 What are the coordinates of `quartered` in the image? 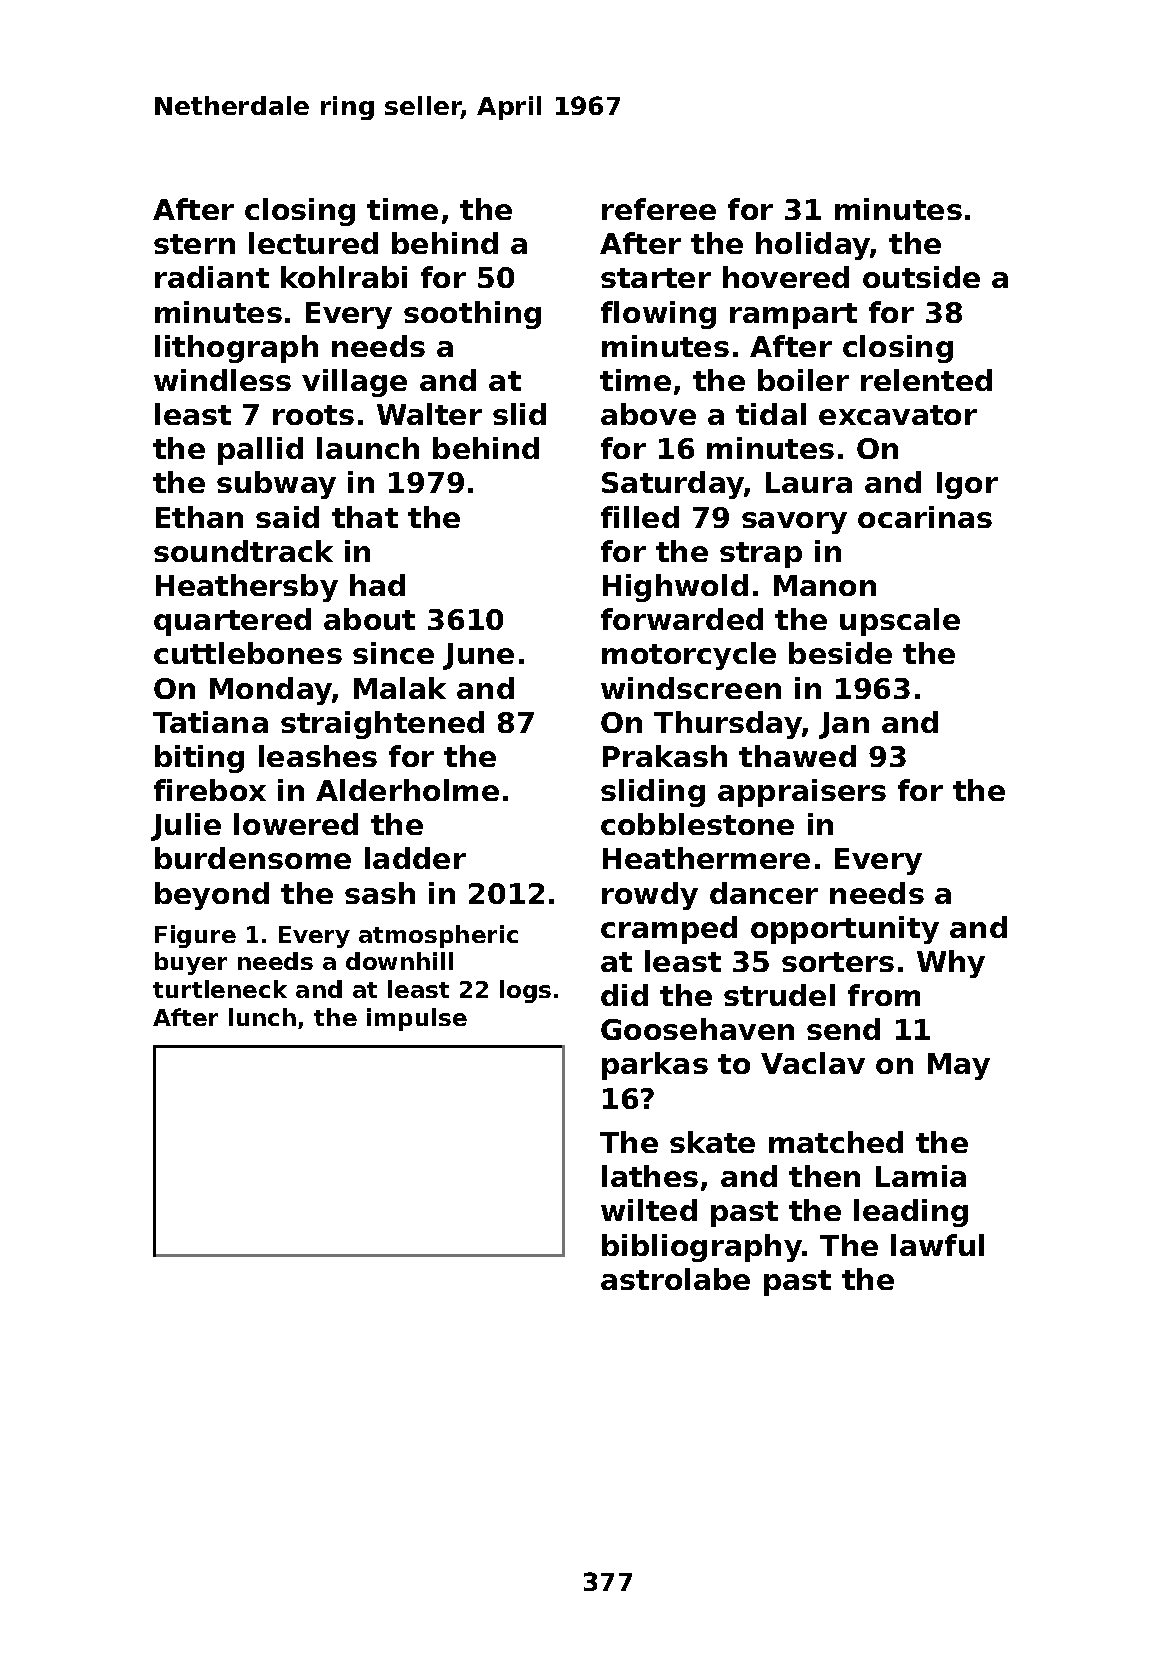 It's located at (232, 622).
